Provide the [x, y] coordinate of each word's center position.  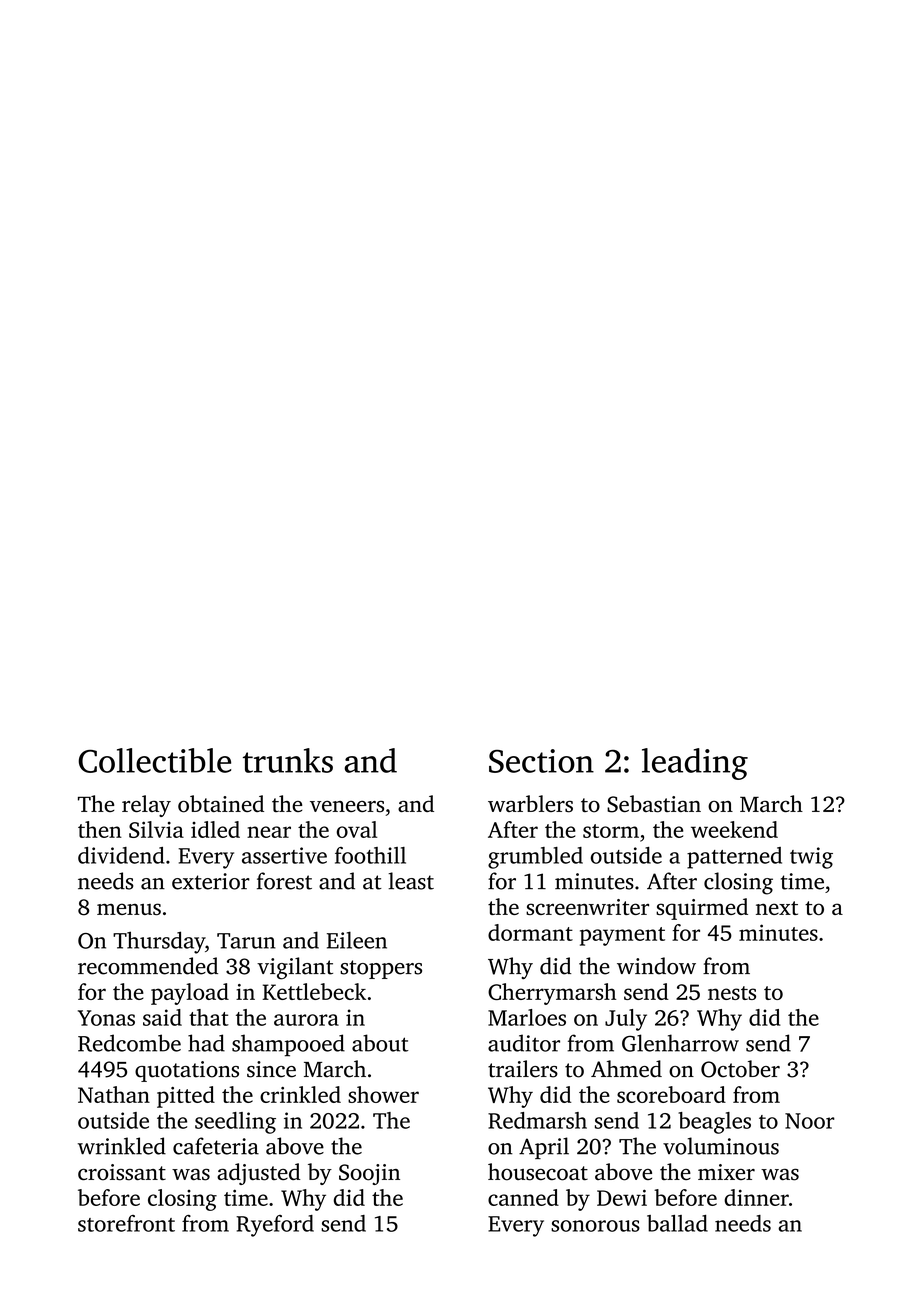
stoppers [381, 969]
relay [146, 806]
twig [811, 858]
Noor [810, 1121]
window [656, 966]
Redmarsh [537, 1120]
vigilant [295, 968]
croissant [122, 1172]
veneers [347, 807]
